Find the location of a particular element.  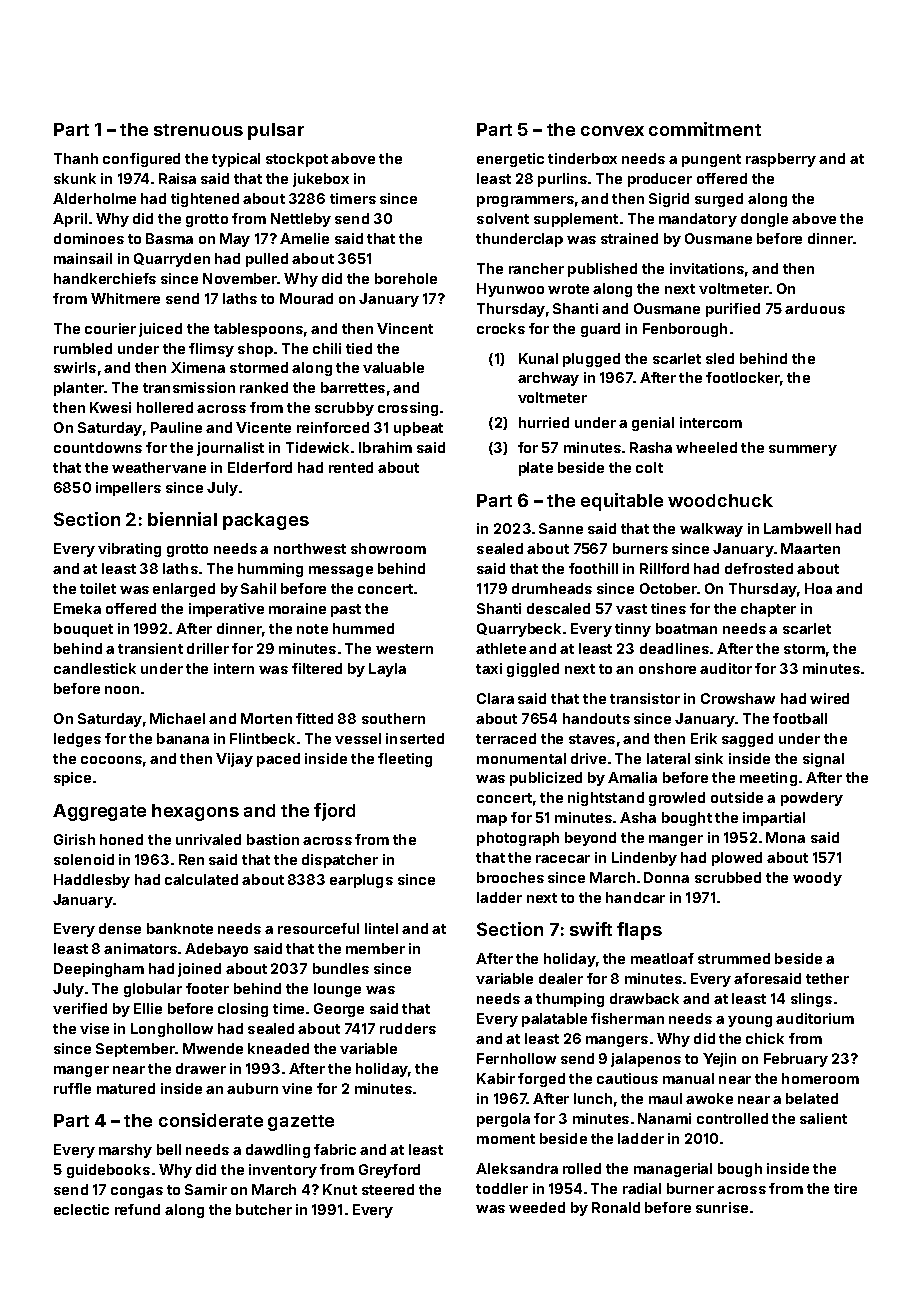

homeroom is located at coordinates (820, 1078).
